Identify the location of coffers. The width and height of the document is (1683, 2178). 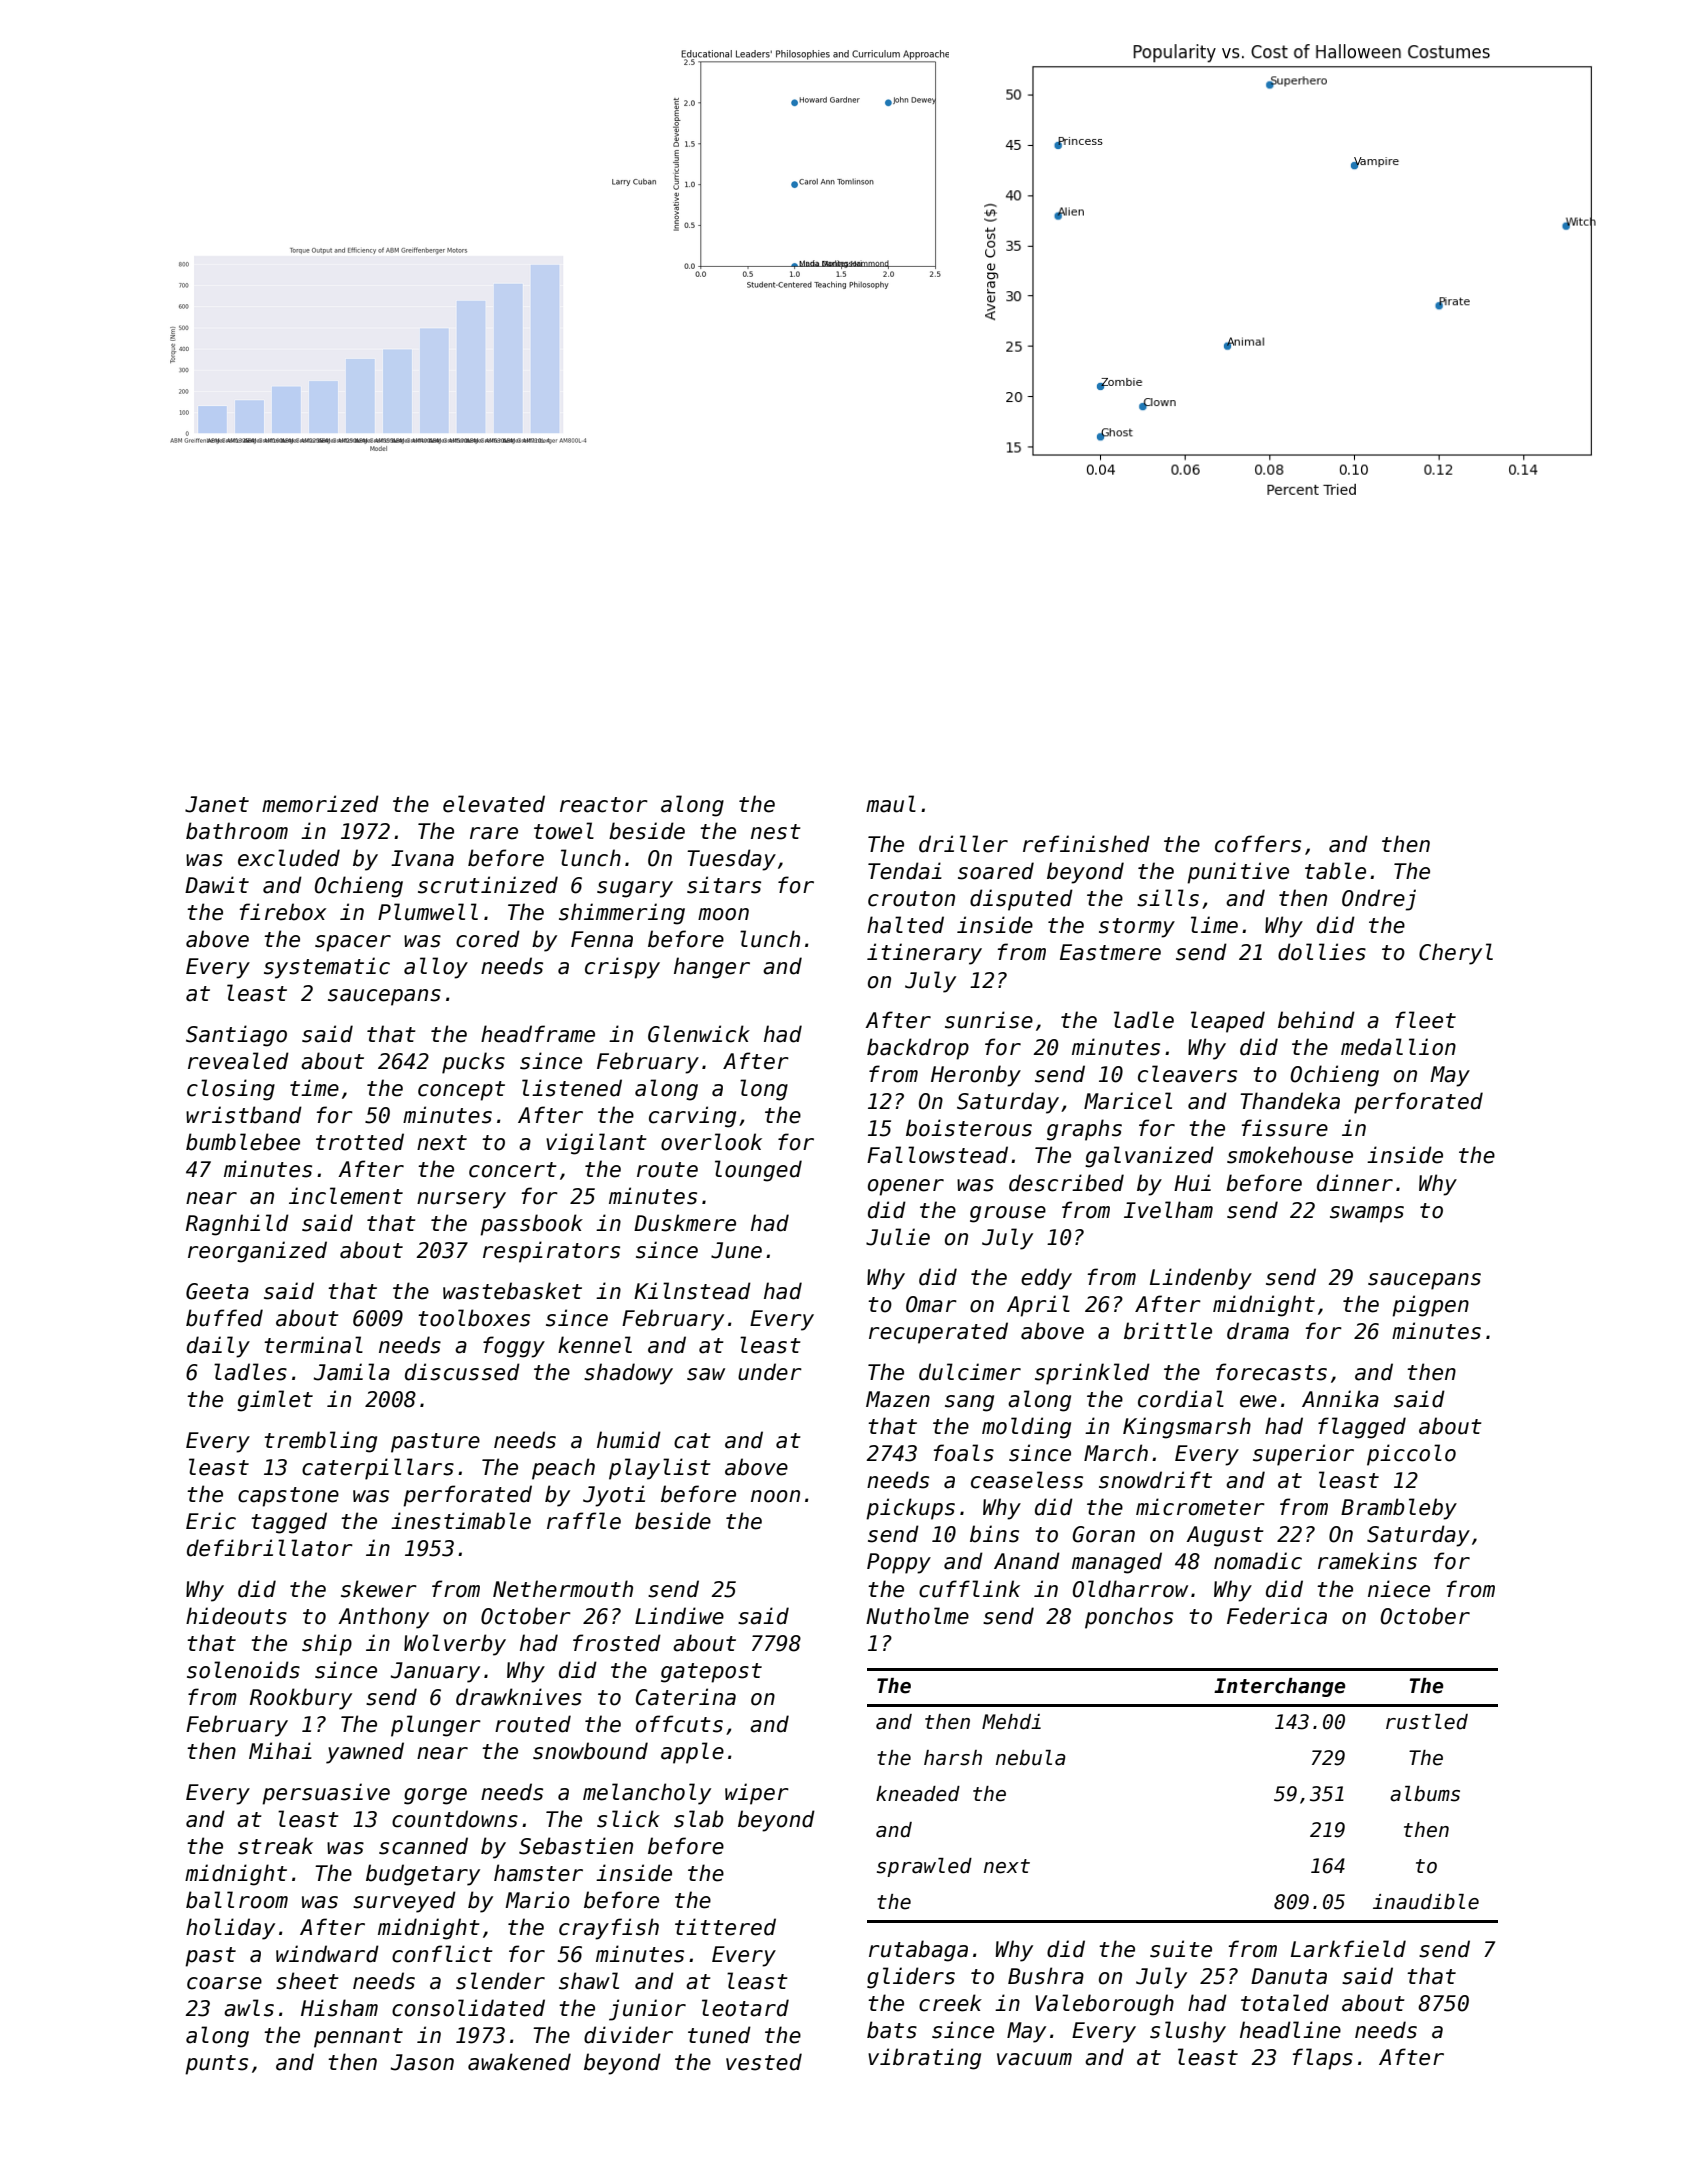
(1258, 844).
